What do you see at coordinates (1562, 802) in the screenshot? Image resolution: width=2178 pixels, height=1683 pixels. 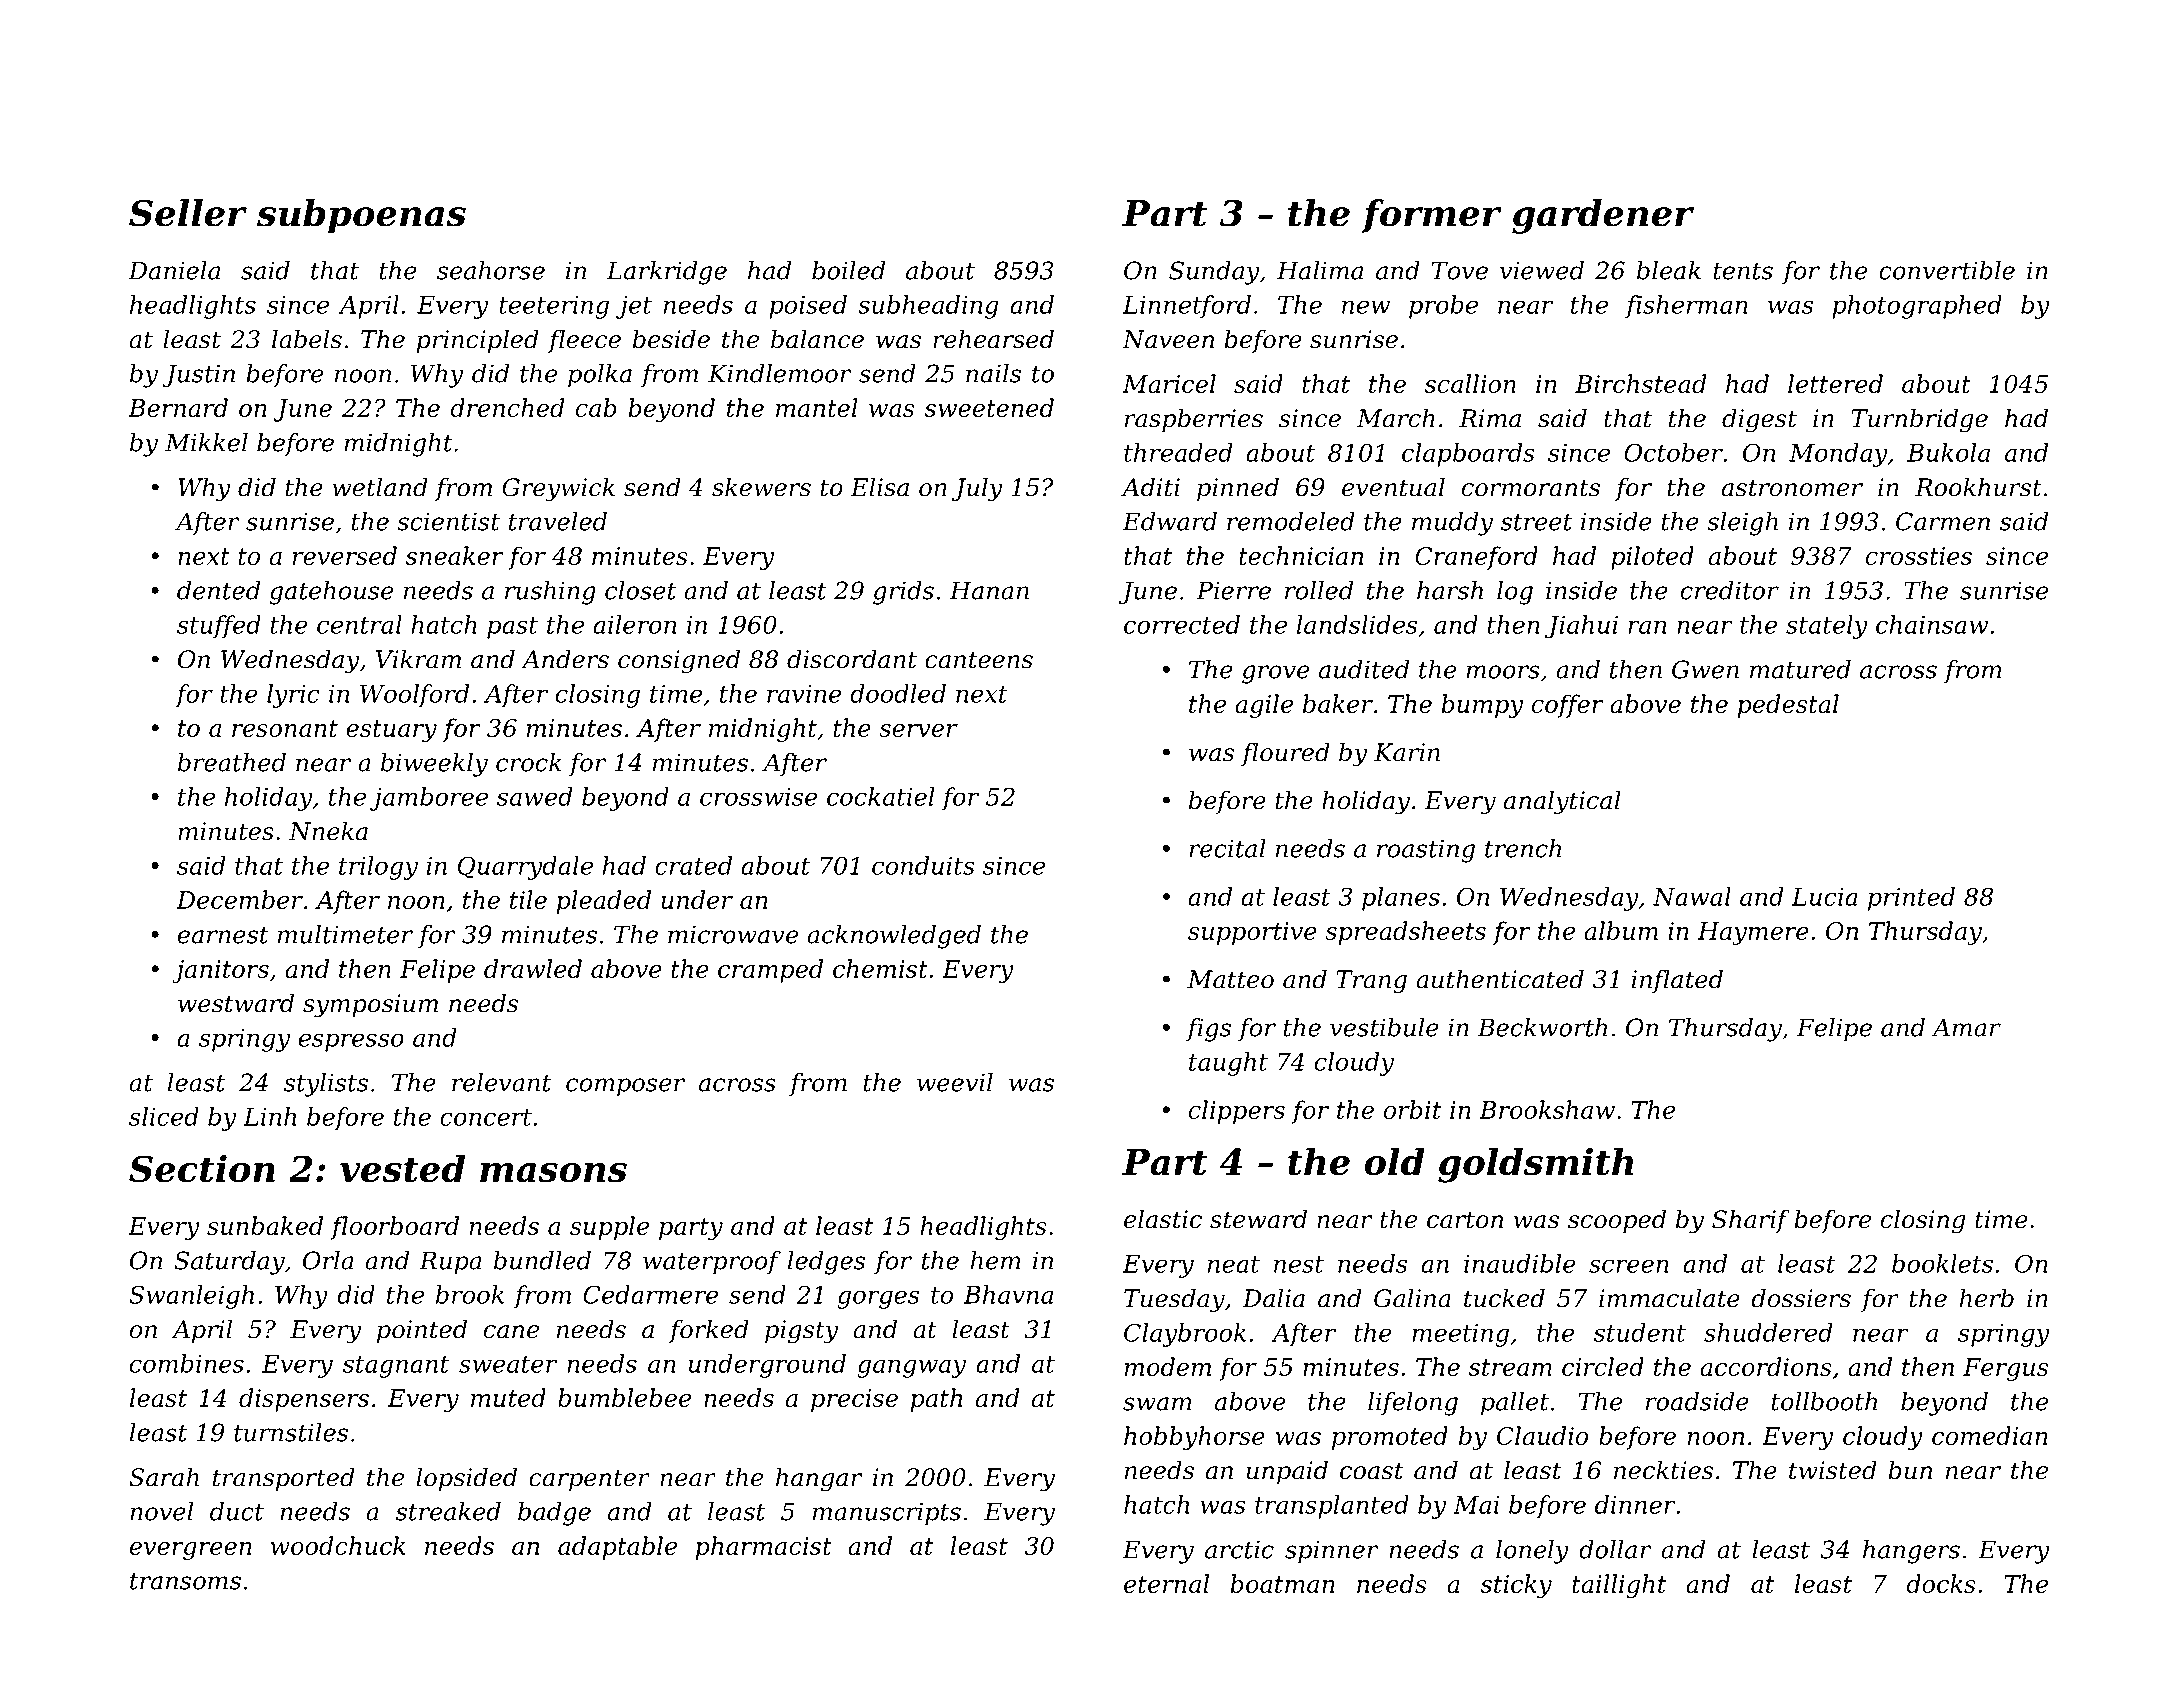 I see `analytical` at bounding box center [1562, 802].
